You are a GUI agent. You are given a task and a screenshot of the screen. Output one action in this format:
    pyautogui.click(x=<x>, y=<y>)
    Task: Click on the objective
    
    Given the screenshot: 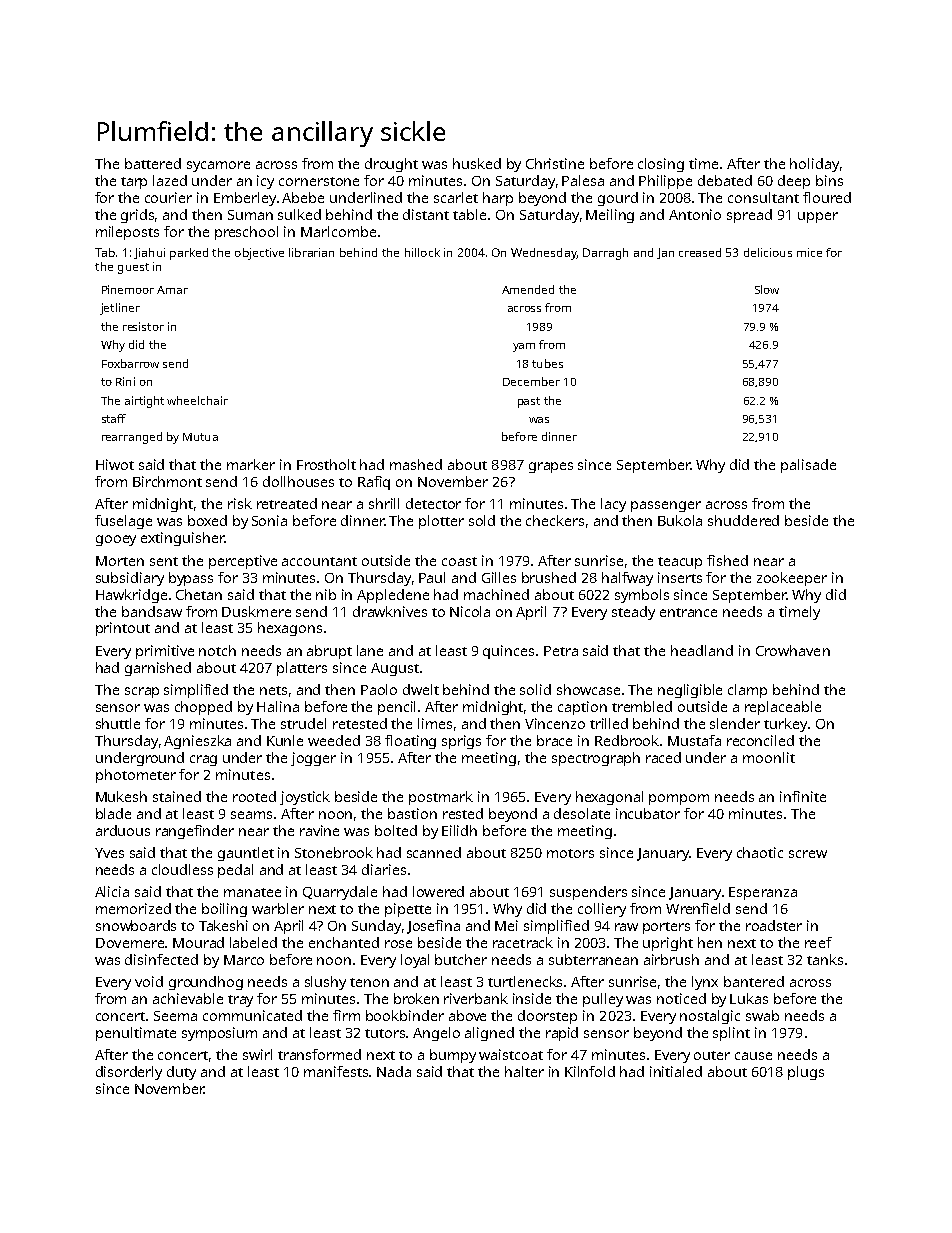 What is the action you would take?
    pyautogui.click(x=259, y=254)
